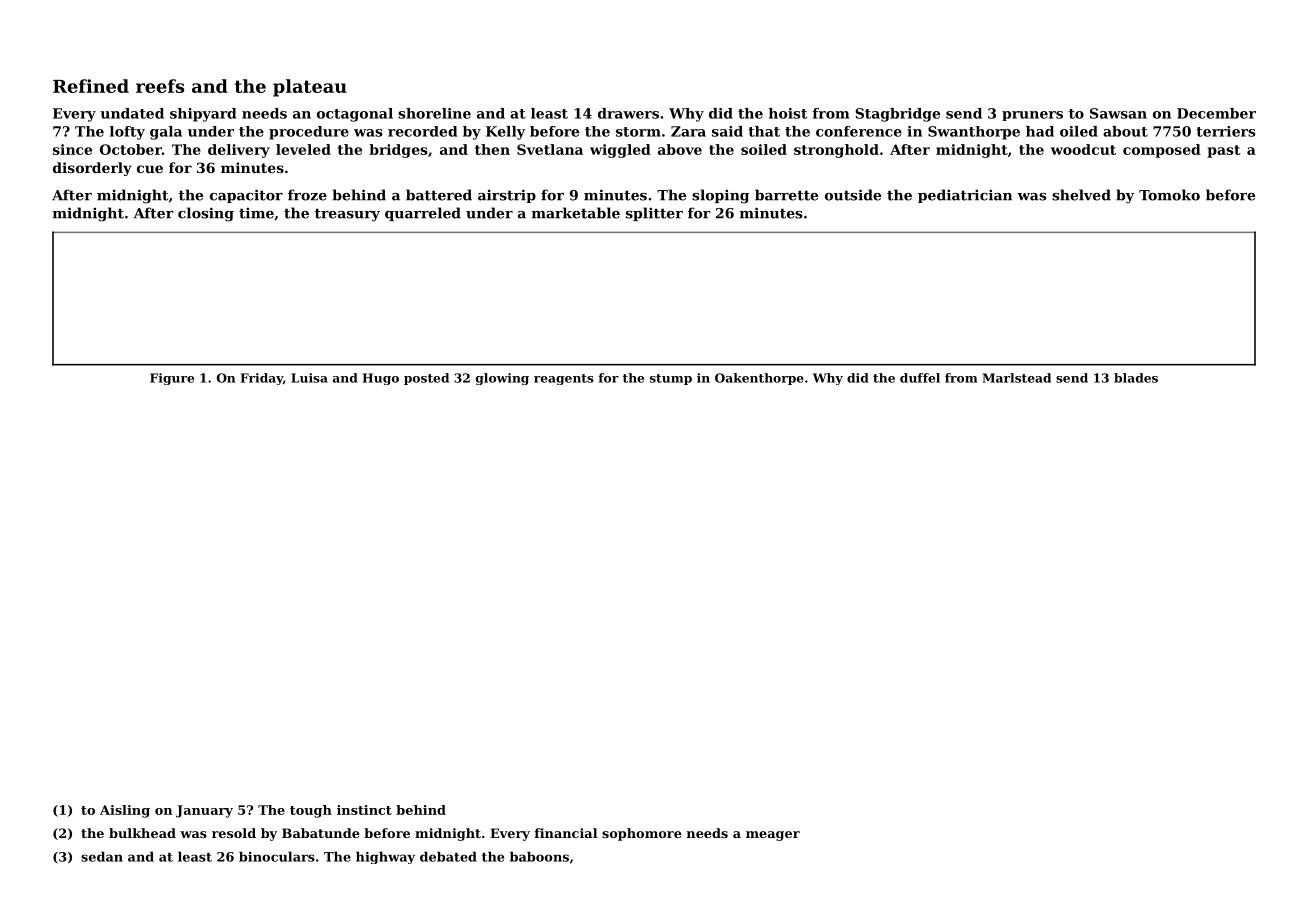  I want to click on December, so click(1216, 113).
